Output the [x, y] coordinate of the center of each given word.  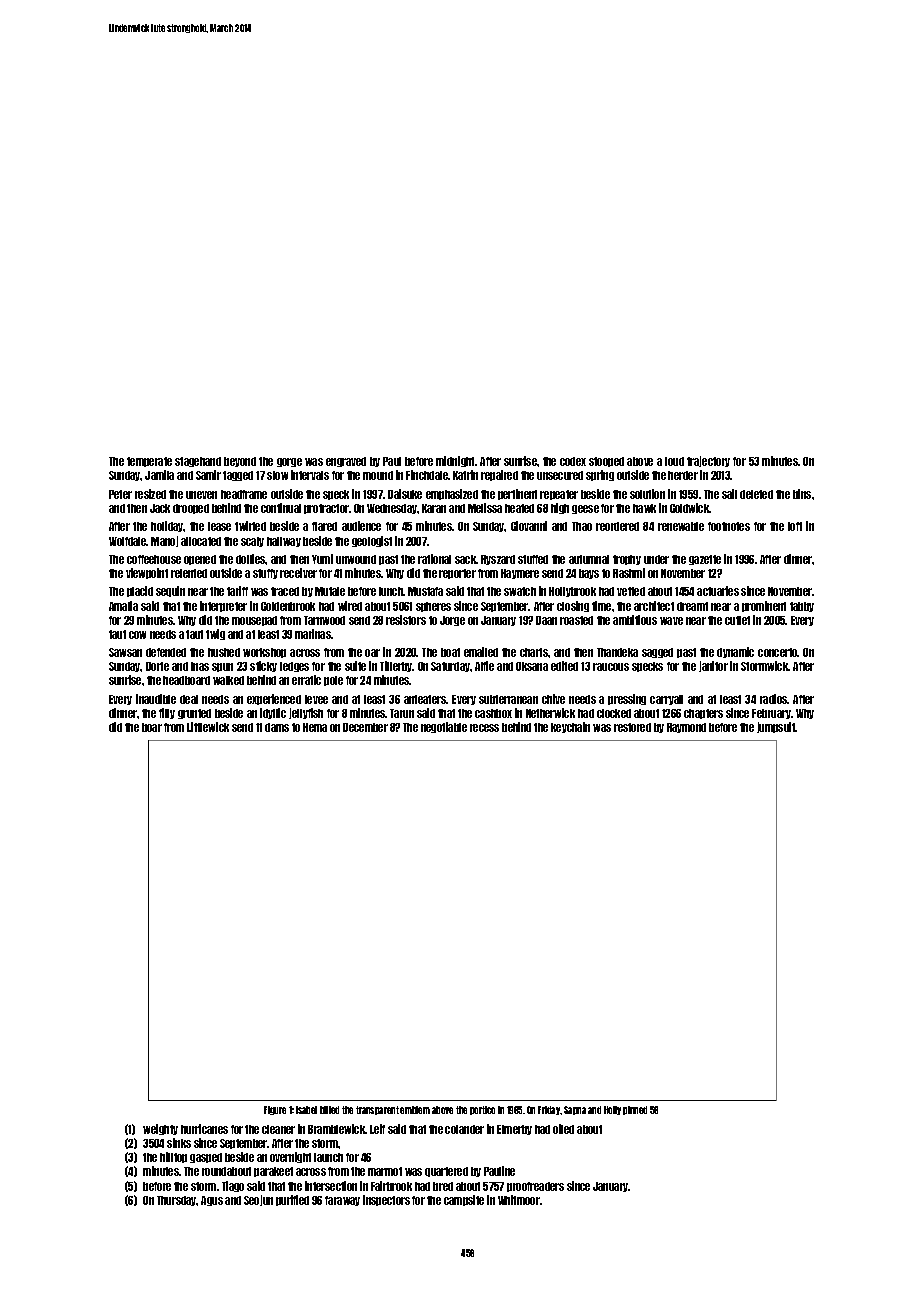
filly [167, 713]
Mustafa [425, 591]
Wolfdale [128, 541]
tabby [802, 607]
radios [774, 699]
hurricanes [204, 1129]
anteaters [425, 699]
